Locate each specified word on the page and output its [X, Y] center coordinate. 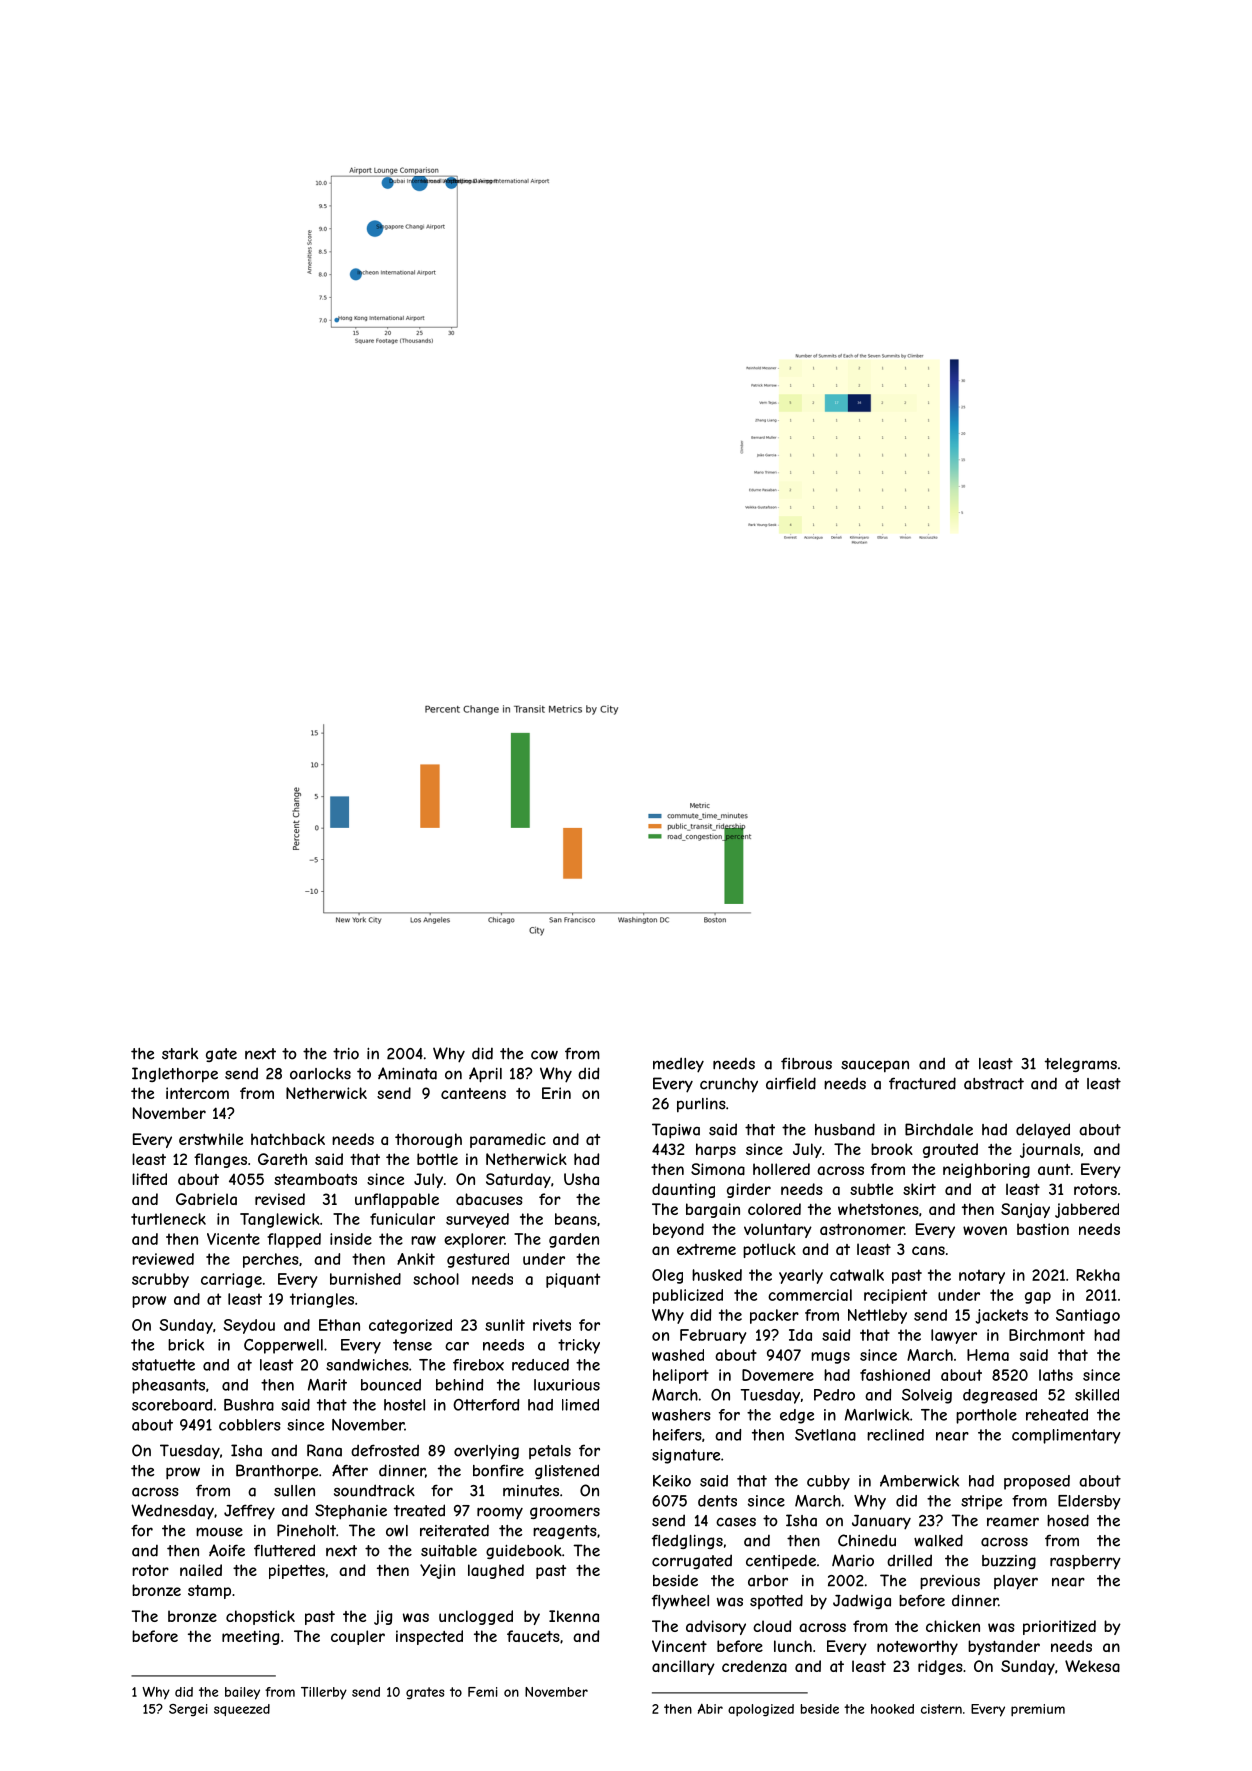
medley [678, 1065]
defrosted [385, 1450]
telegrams [1081, 1065]
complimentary [1066, 1436]
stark [180, 1054]
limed [580, 1405]
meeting [250, 1637]
